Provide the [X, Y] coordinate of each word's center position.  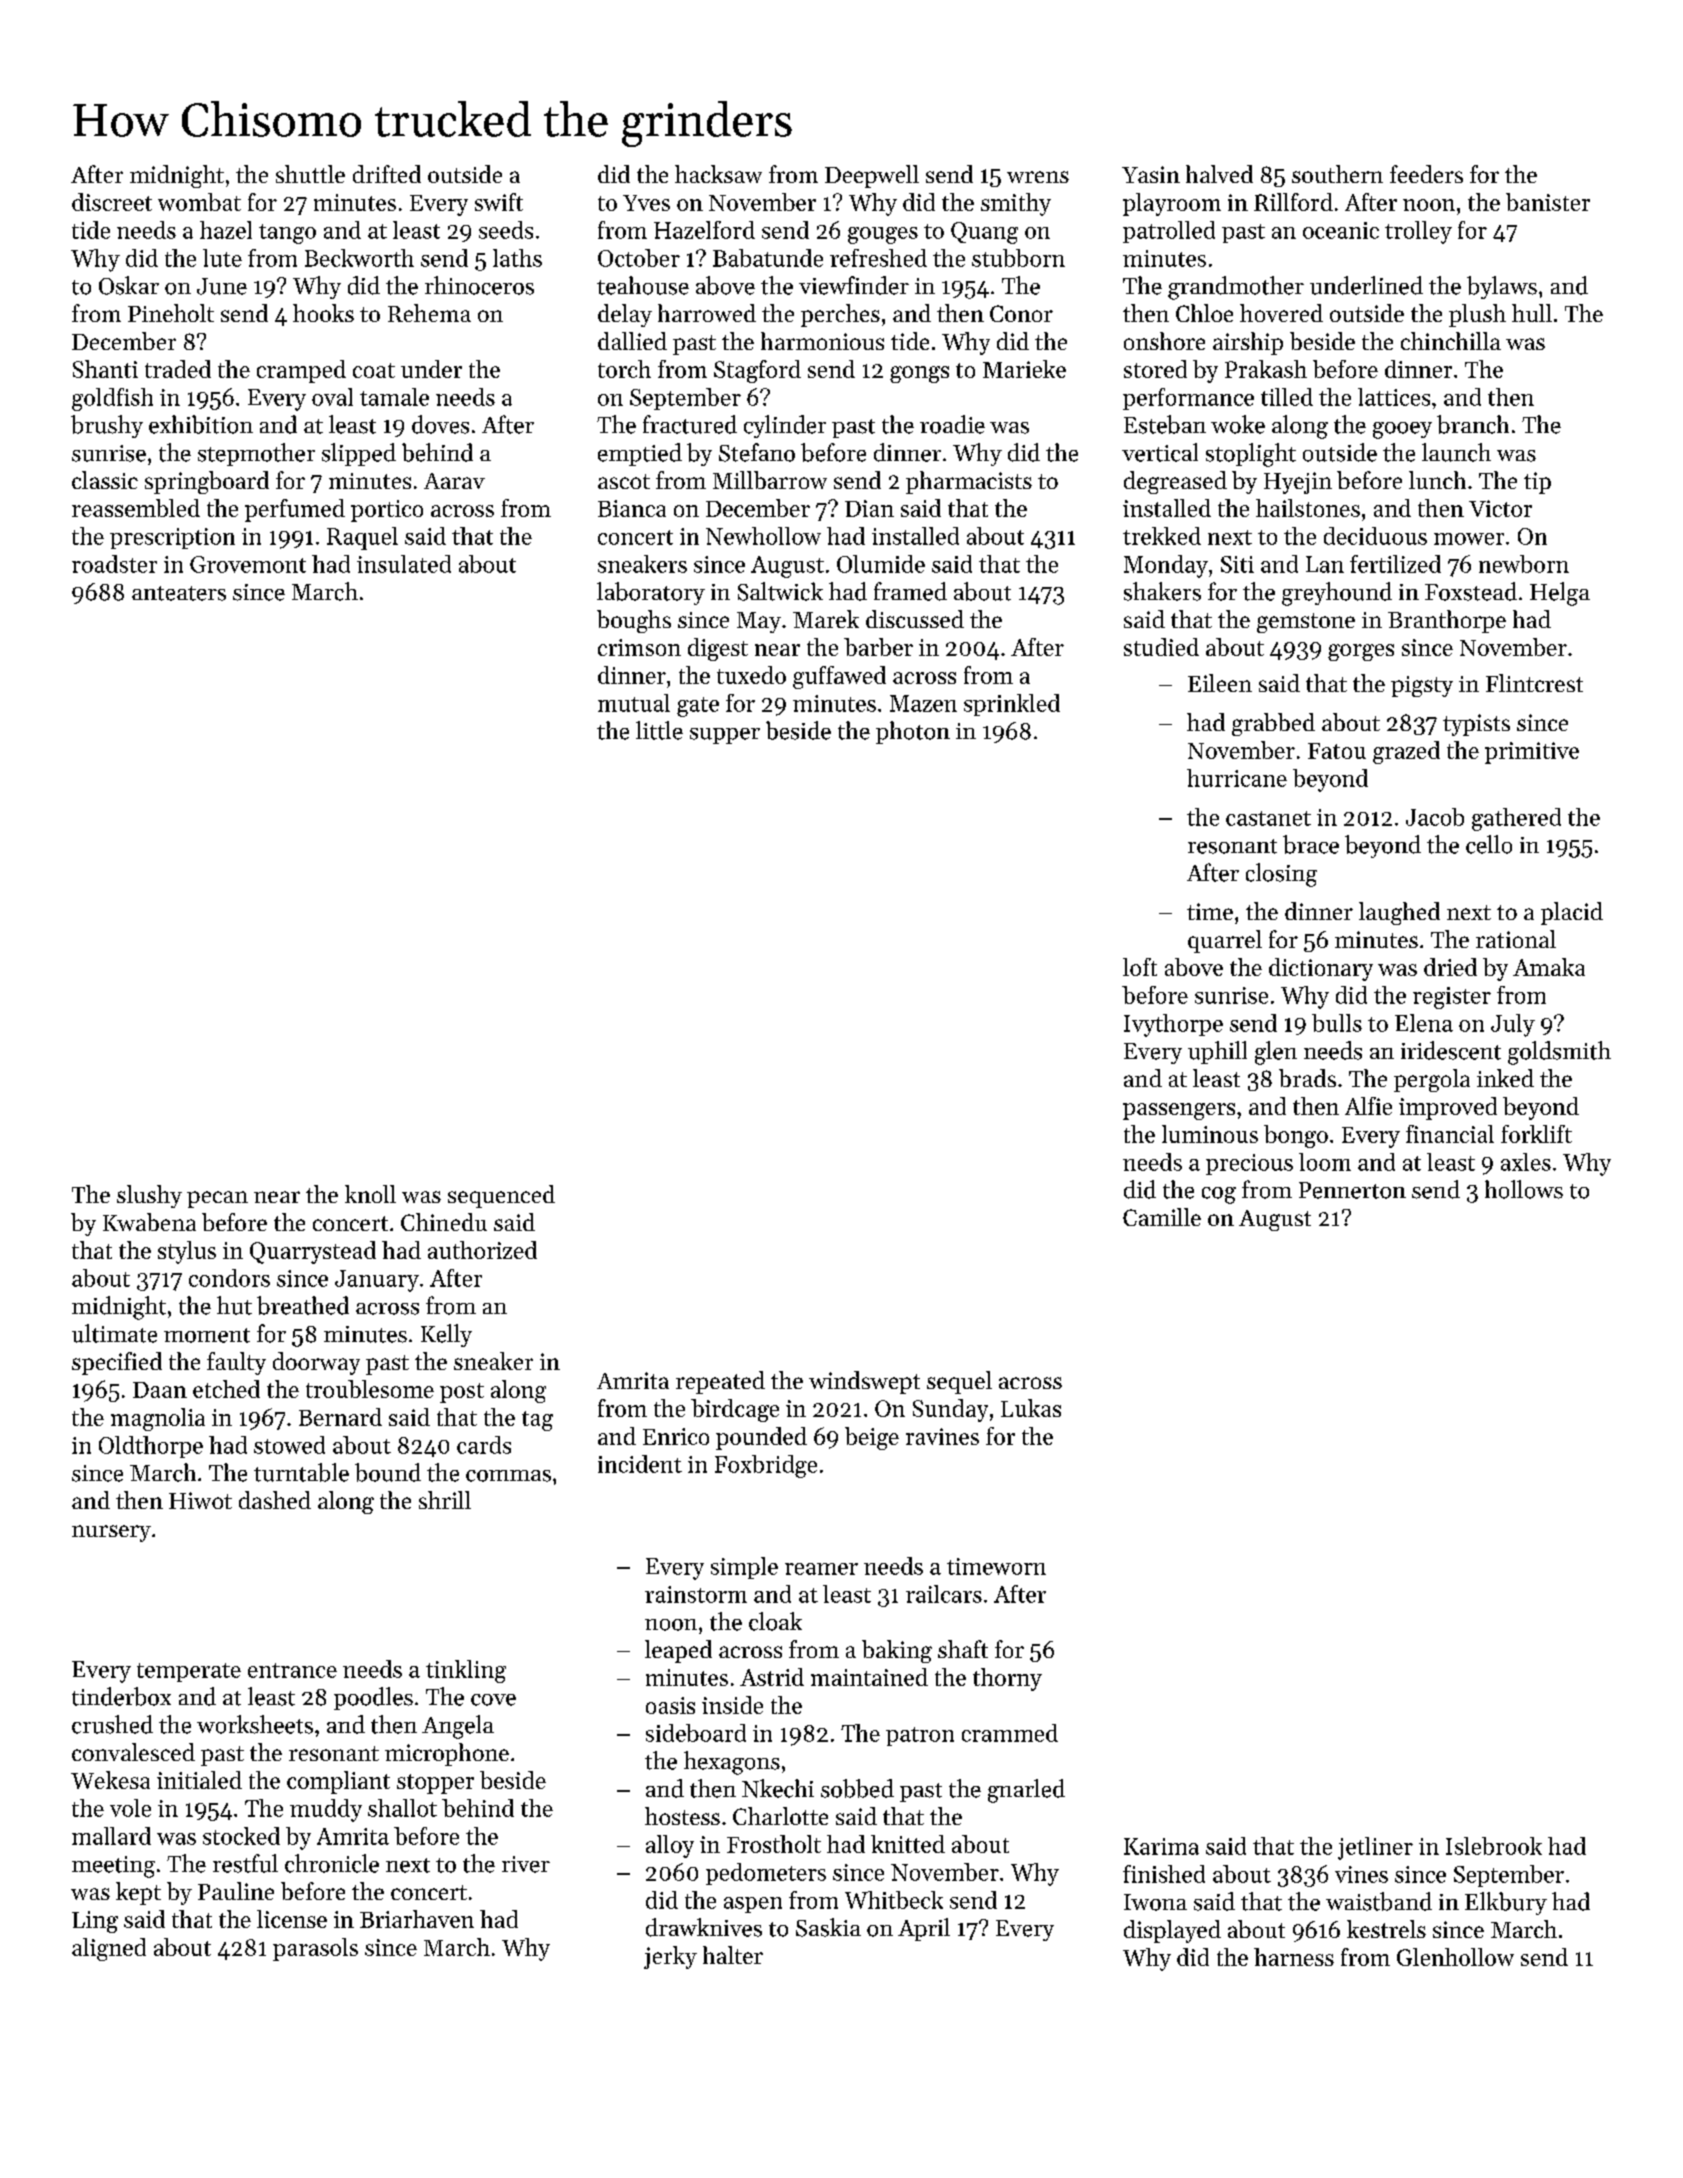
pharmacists [969, 482]
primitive [1532, 753]
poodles [373, 1698]
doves [440, 424]
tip [1537, 483]
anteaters [179, 593]
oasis [670, 1705]
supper [725, 736]
